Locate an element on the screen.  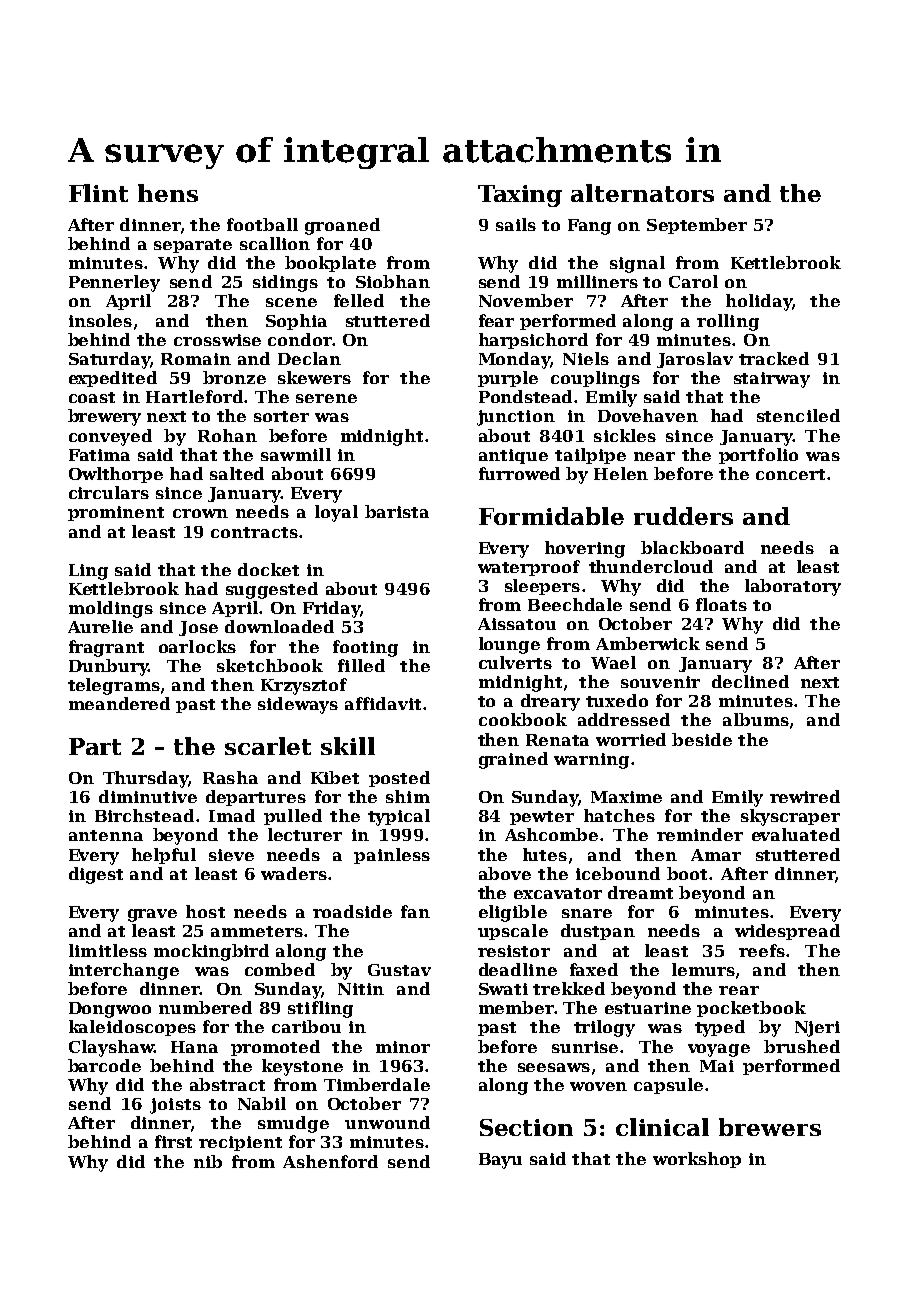
Saturday is located at coordinates (109, 360).
